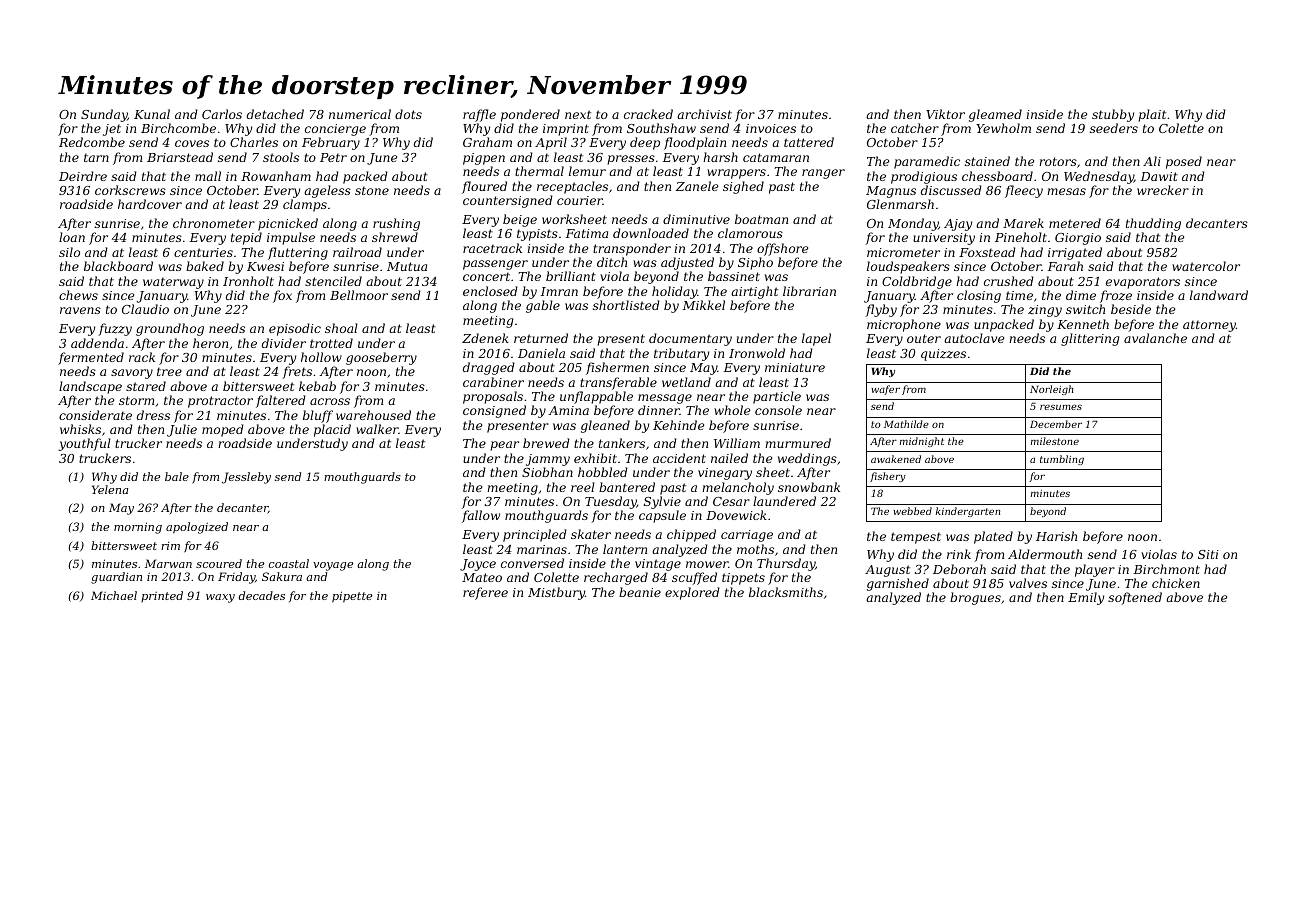  What do you see at coordinates (1152, 115) in the screenshot?
I see `plait` at bounding box center [1152, 115].
